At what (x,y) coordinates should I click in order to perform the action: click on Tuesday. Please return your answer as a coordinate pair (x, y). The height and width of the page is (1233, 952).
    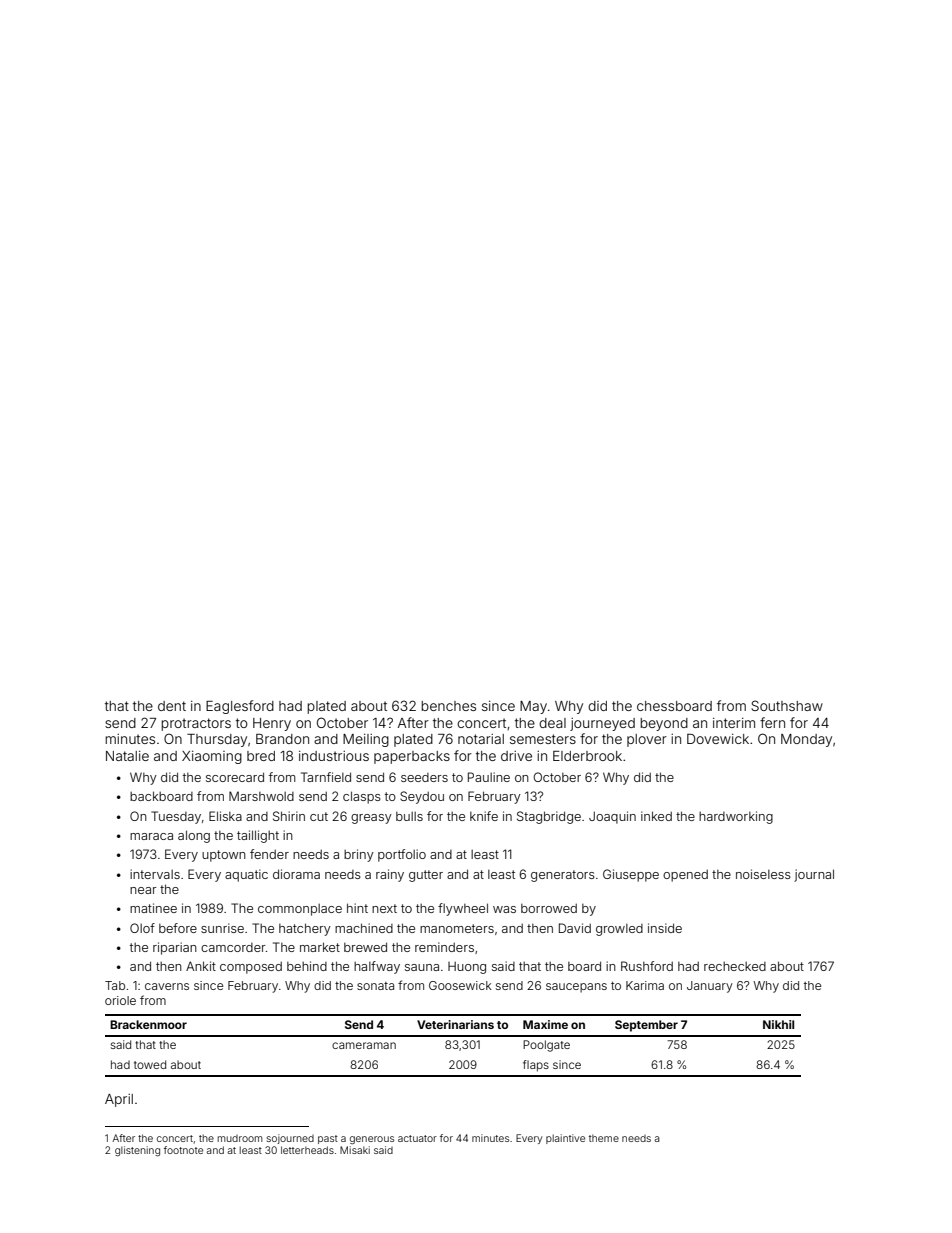
    Looking at the image, I should click on (176, 817).
